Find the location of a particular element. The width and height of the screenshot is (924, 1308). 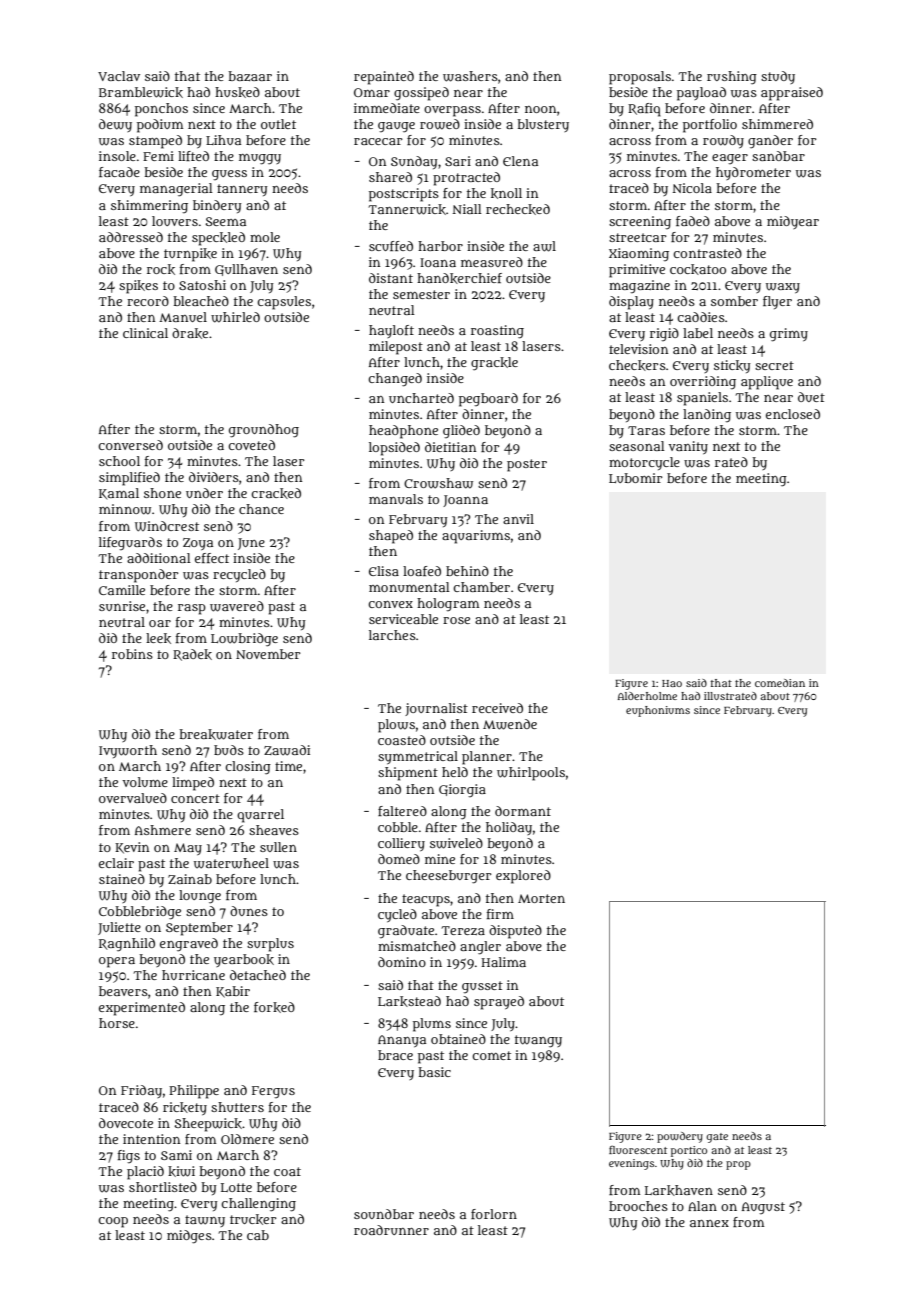

disputed is located at coordinates (515, 932).
